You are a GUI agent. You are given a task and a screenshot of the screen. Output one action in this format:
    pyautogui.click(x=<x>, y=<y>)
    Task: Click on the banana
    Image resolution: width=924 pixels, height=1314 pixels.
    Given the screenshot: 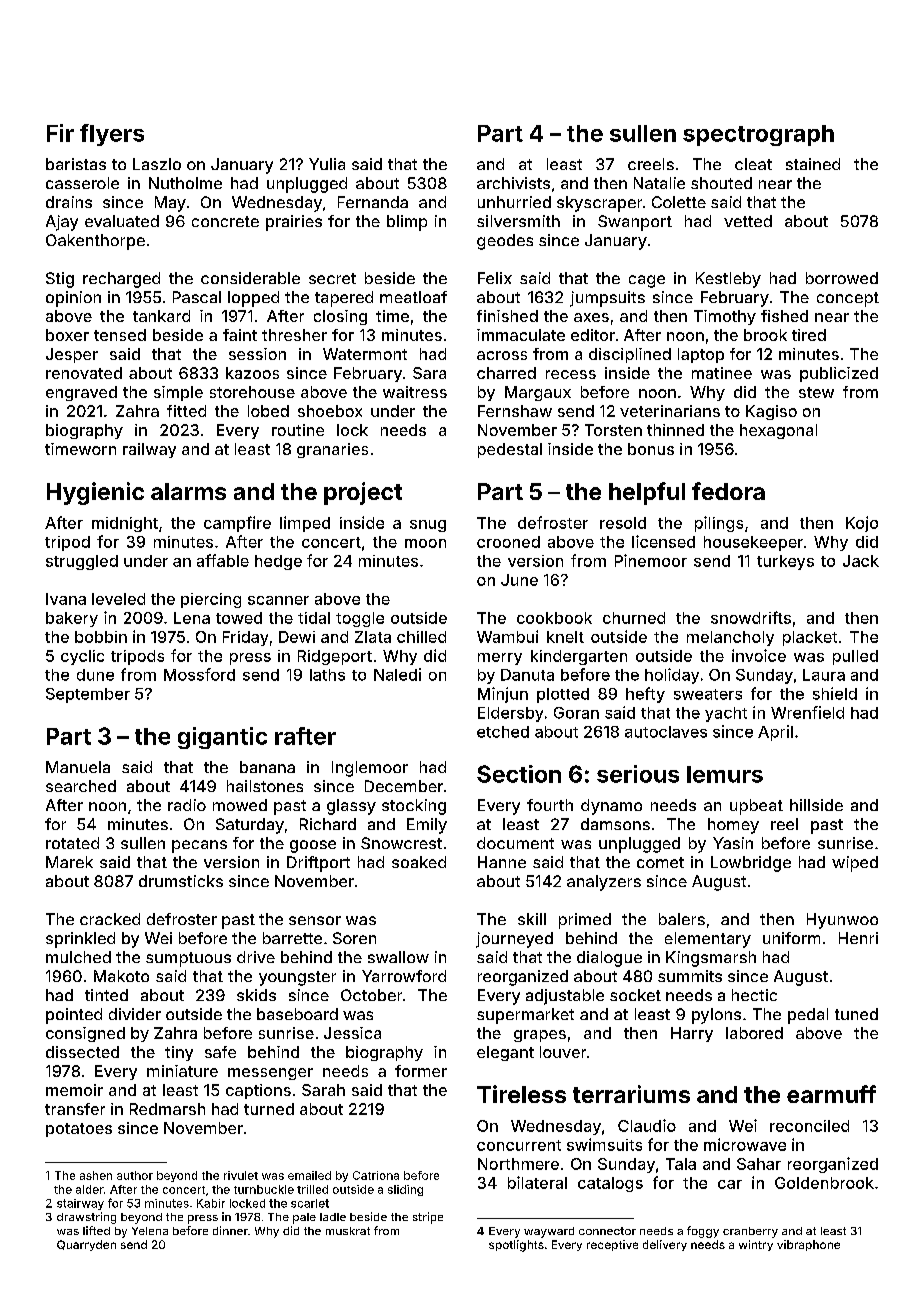 What is the action you would take?
    pyautogui.click(x=267, y=767)
